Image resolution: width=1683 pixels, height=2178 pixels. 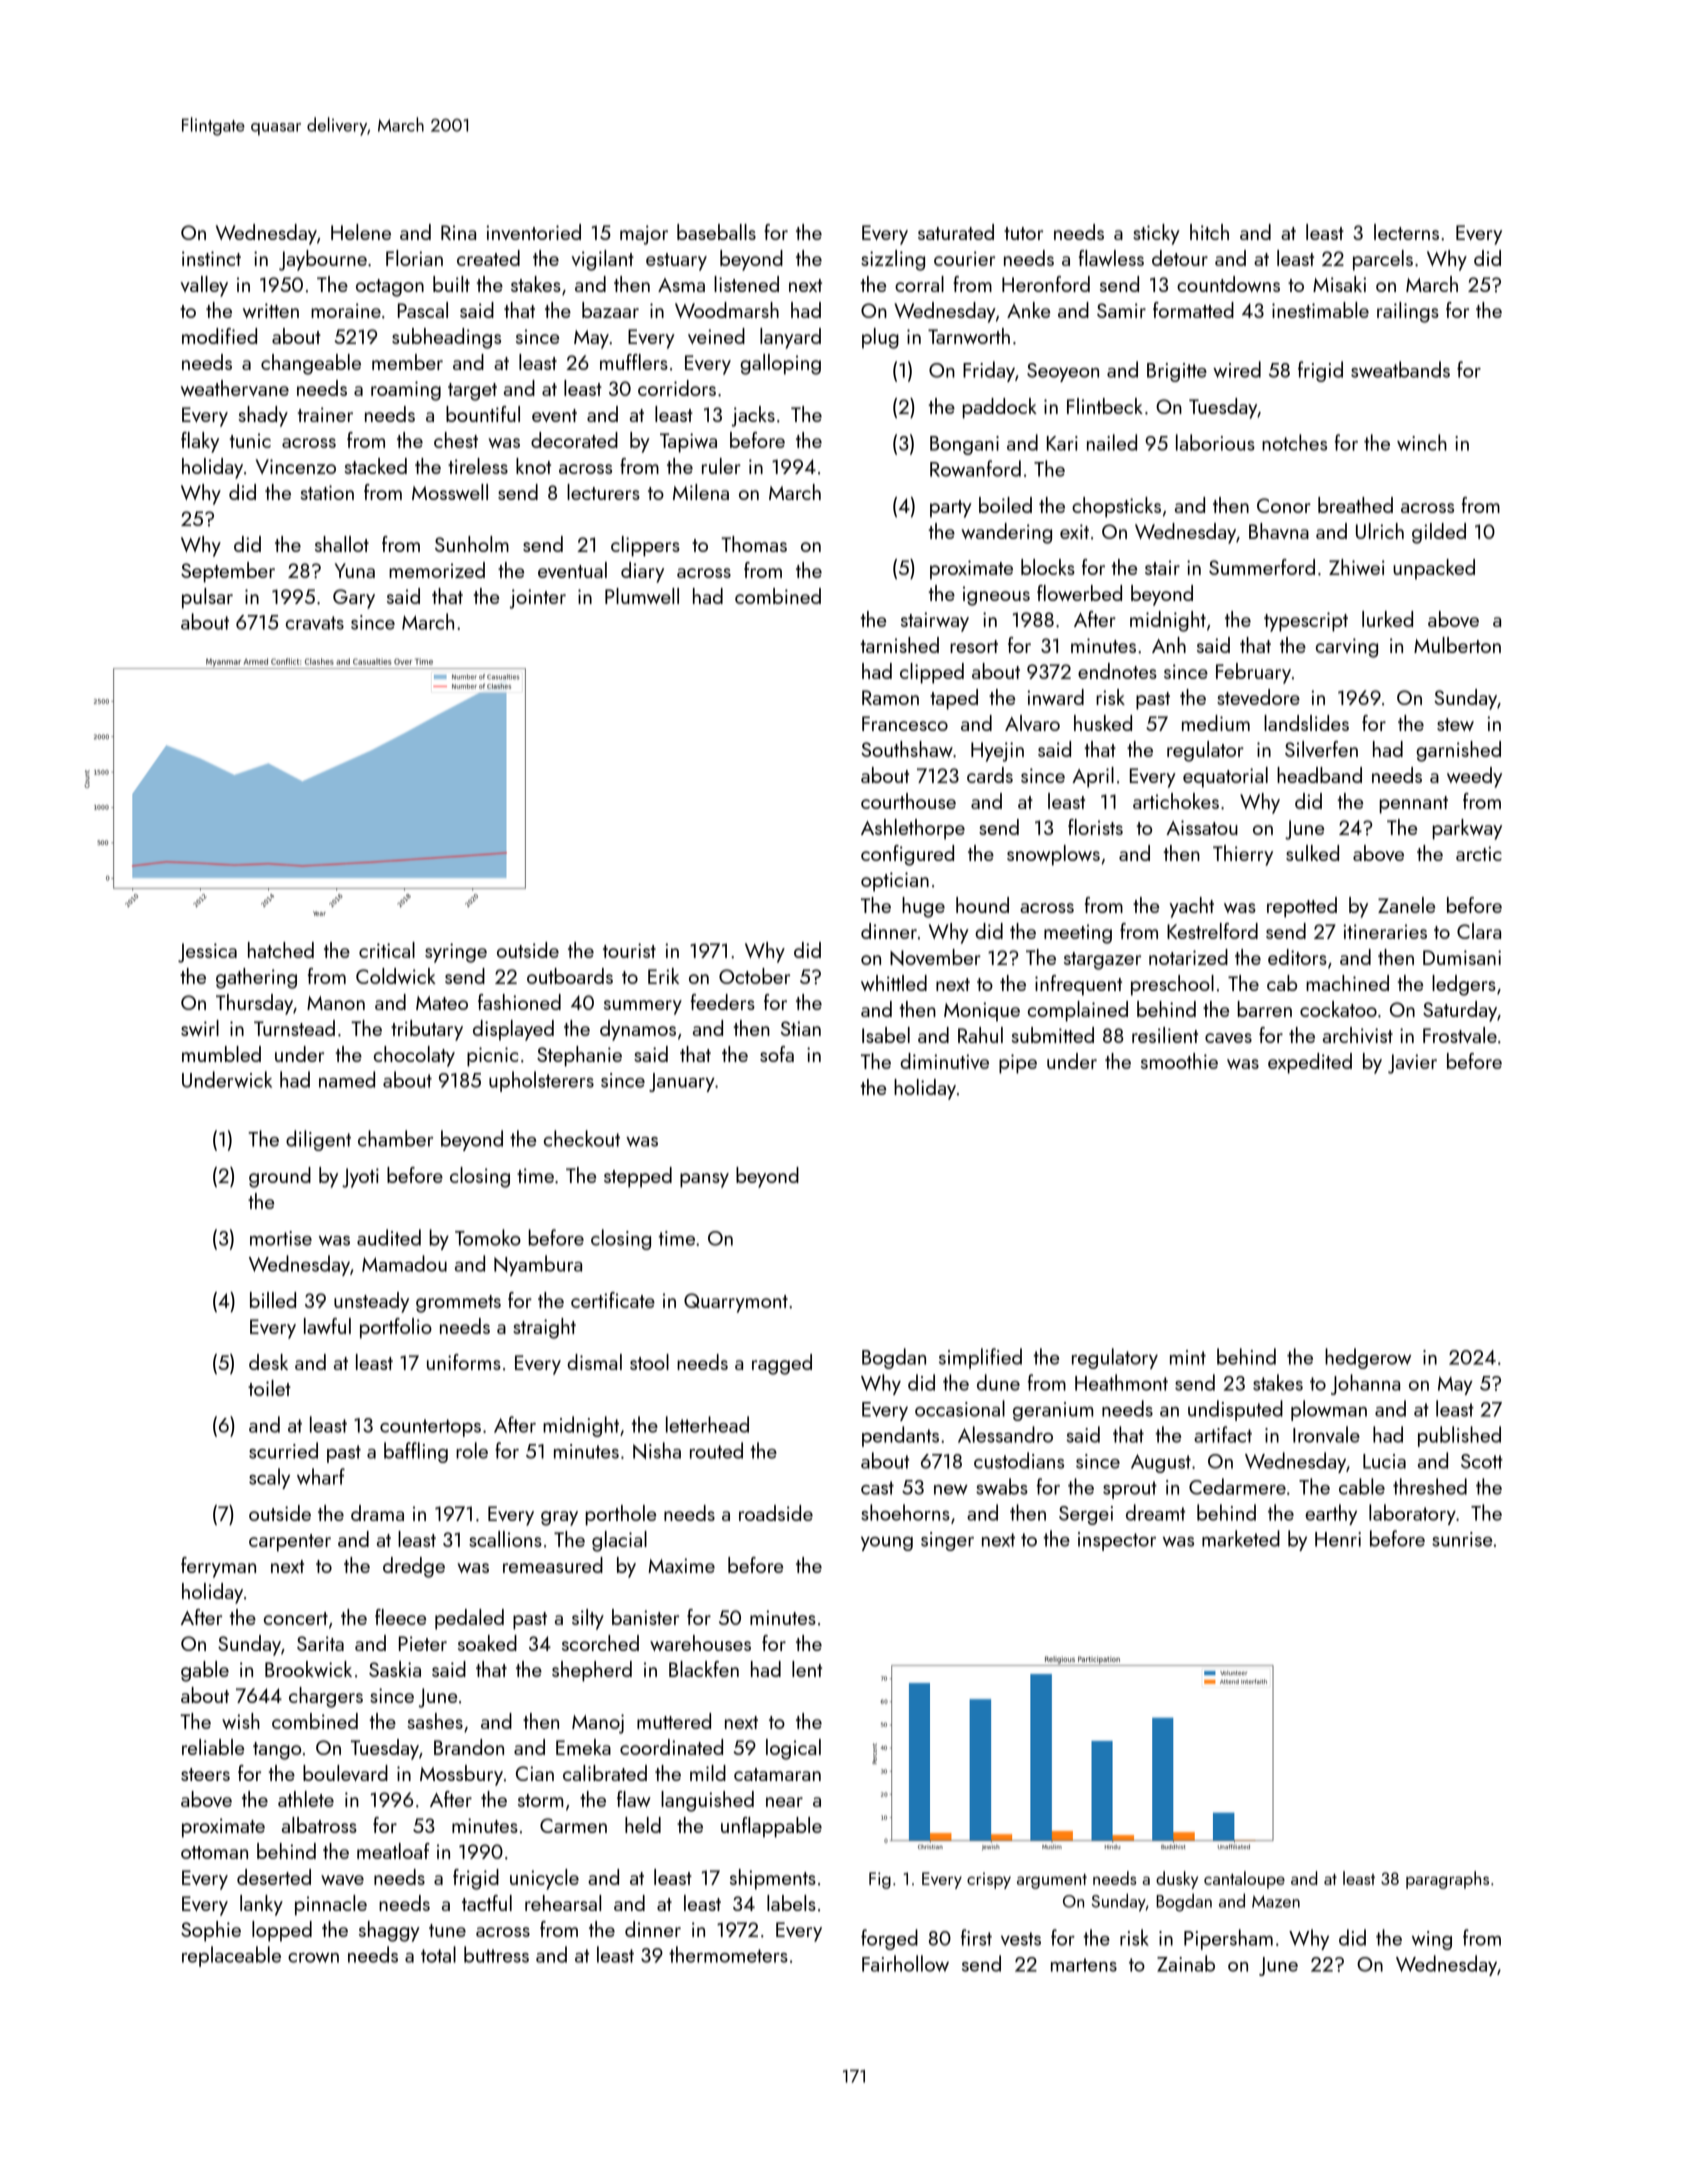 I want to click on sashes, so click(x=435, y=1721).
